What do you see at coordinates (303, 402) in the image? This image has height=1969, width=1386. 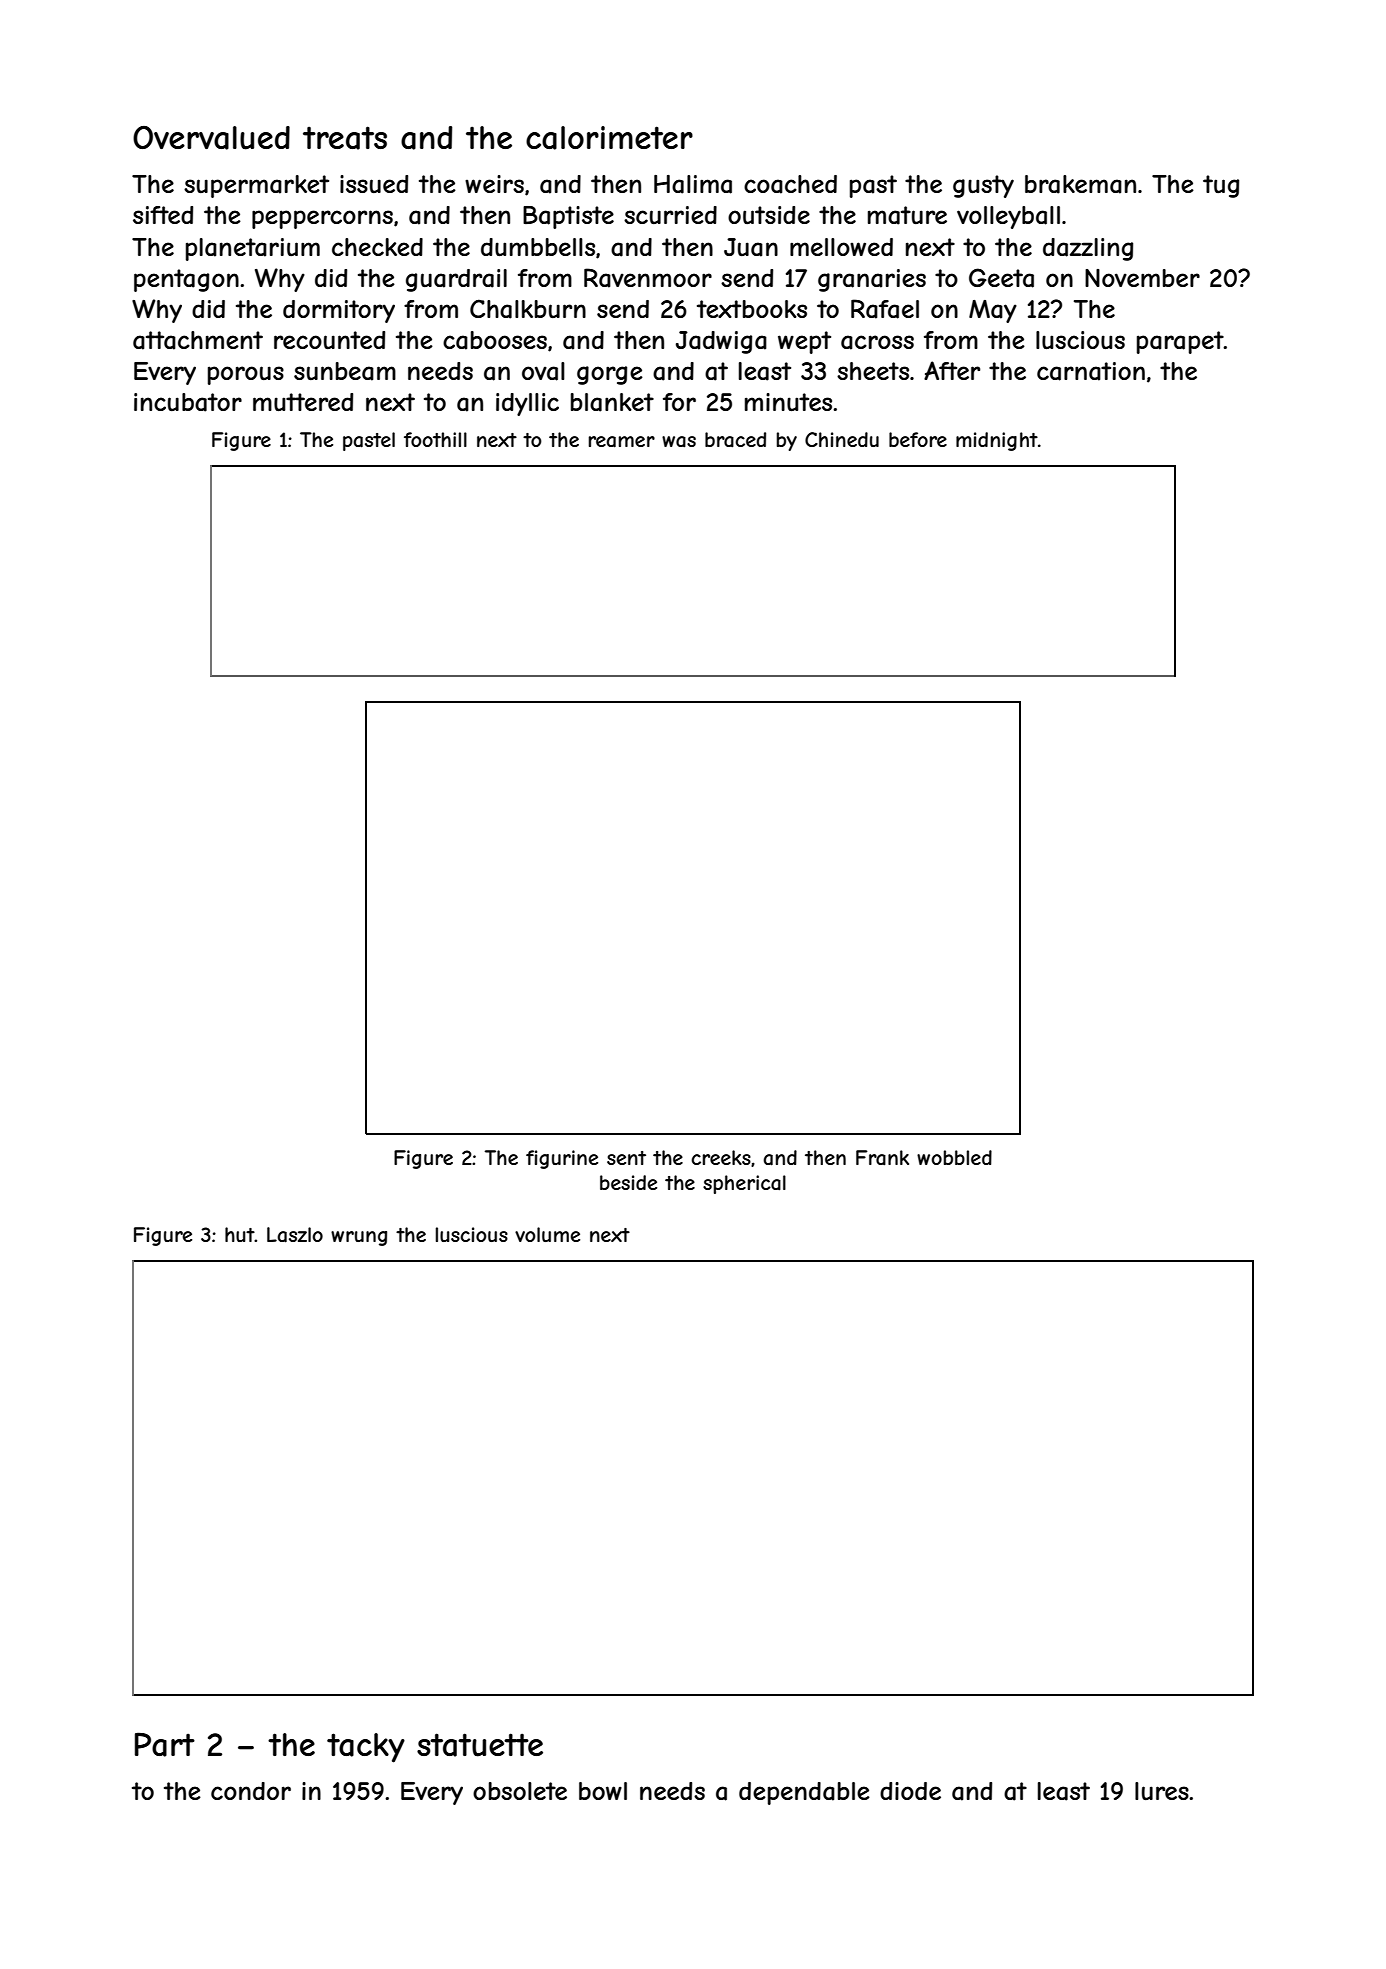 I see `muttered` at bounding box center [303, 402].
